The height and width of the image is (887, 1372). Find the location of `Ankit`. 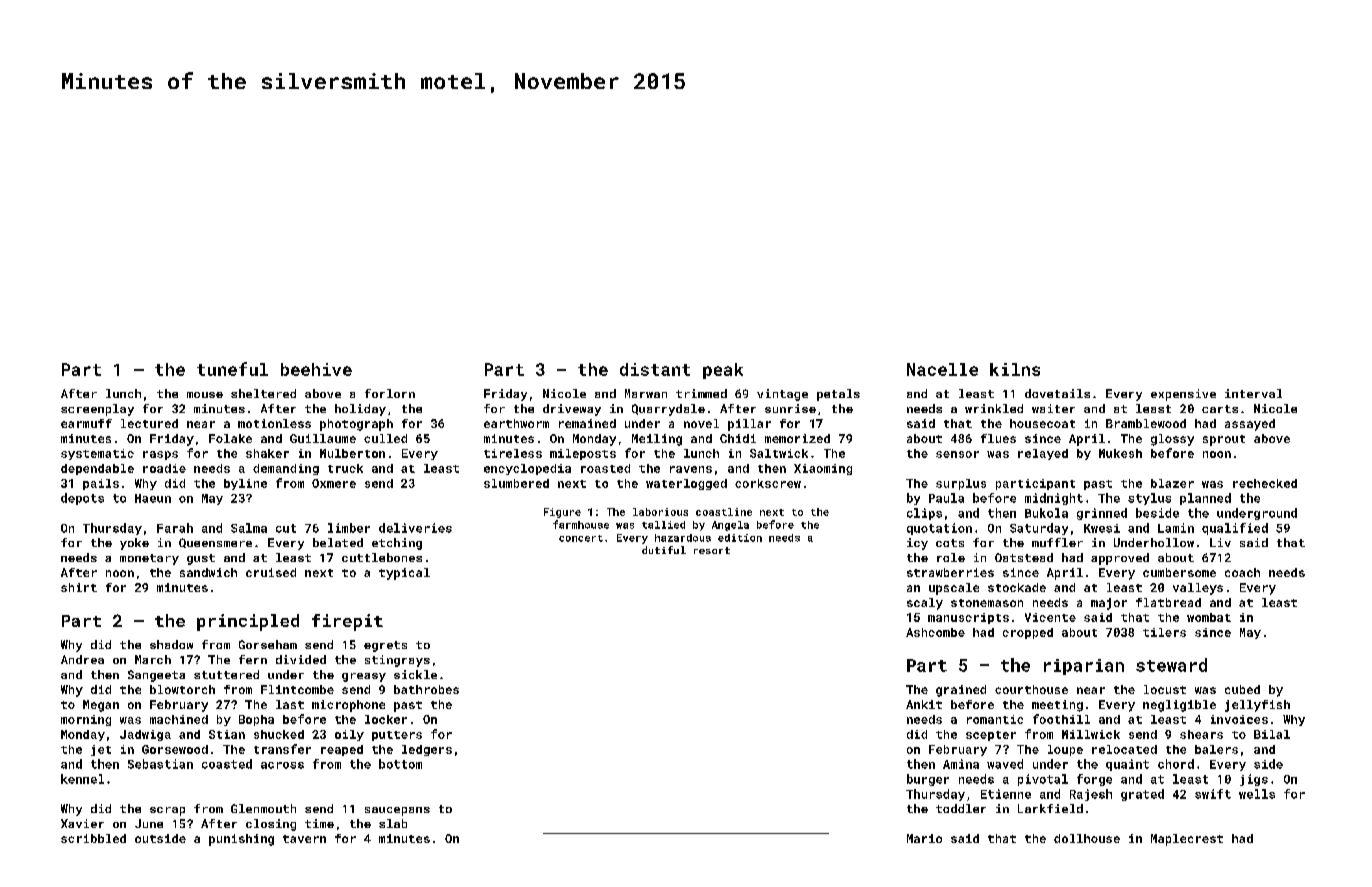

Ankit is located at coordinates (924, 704).
